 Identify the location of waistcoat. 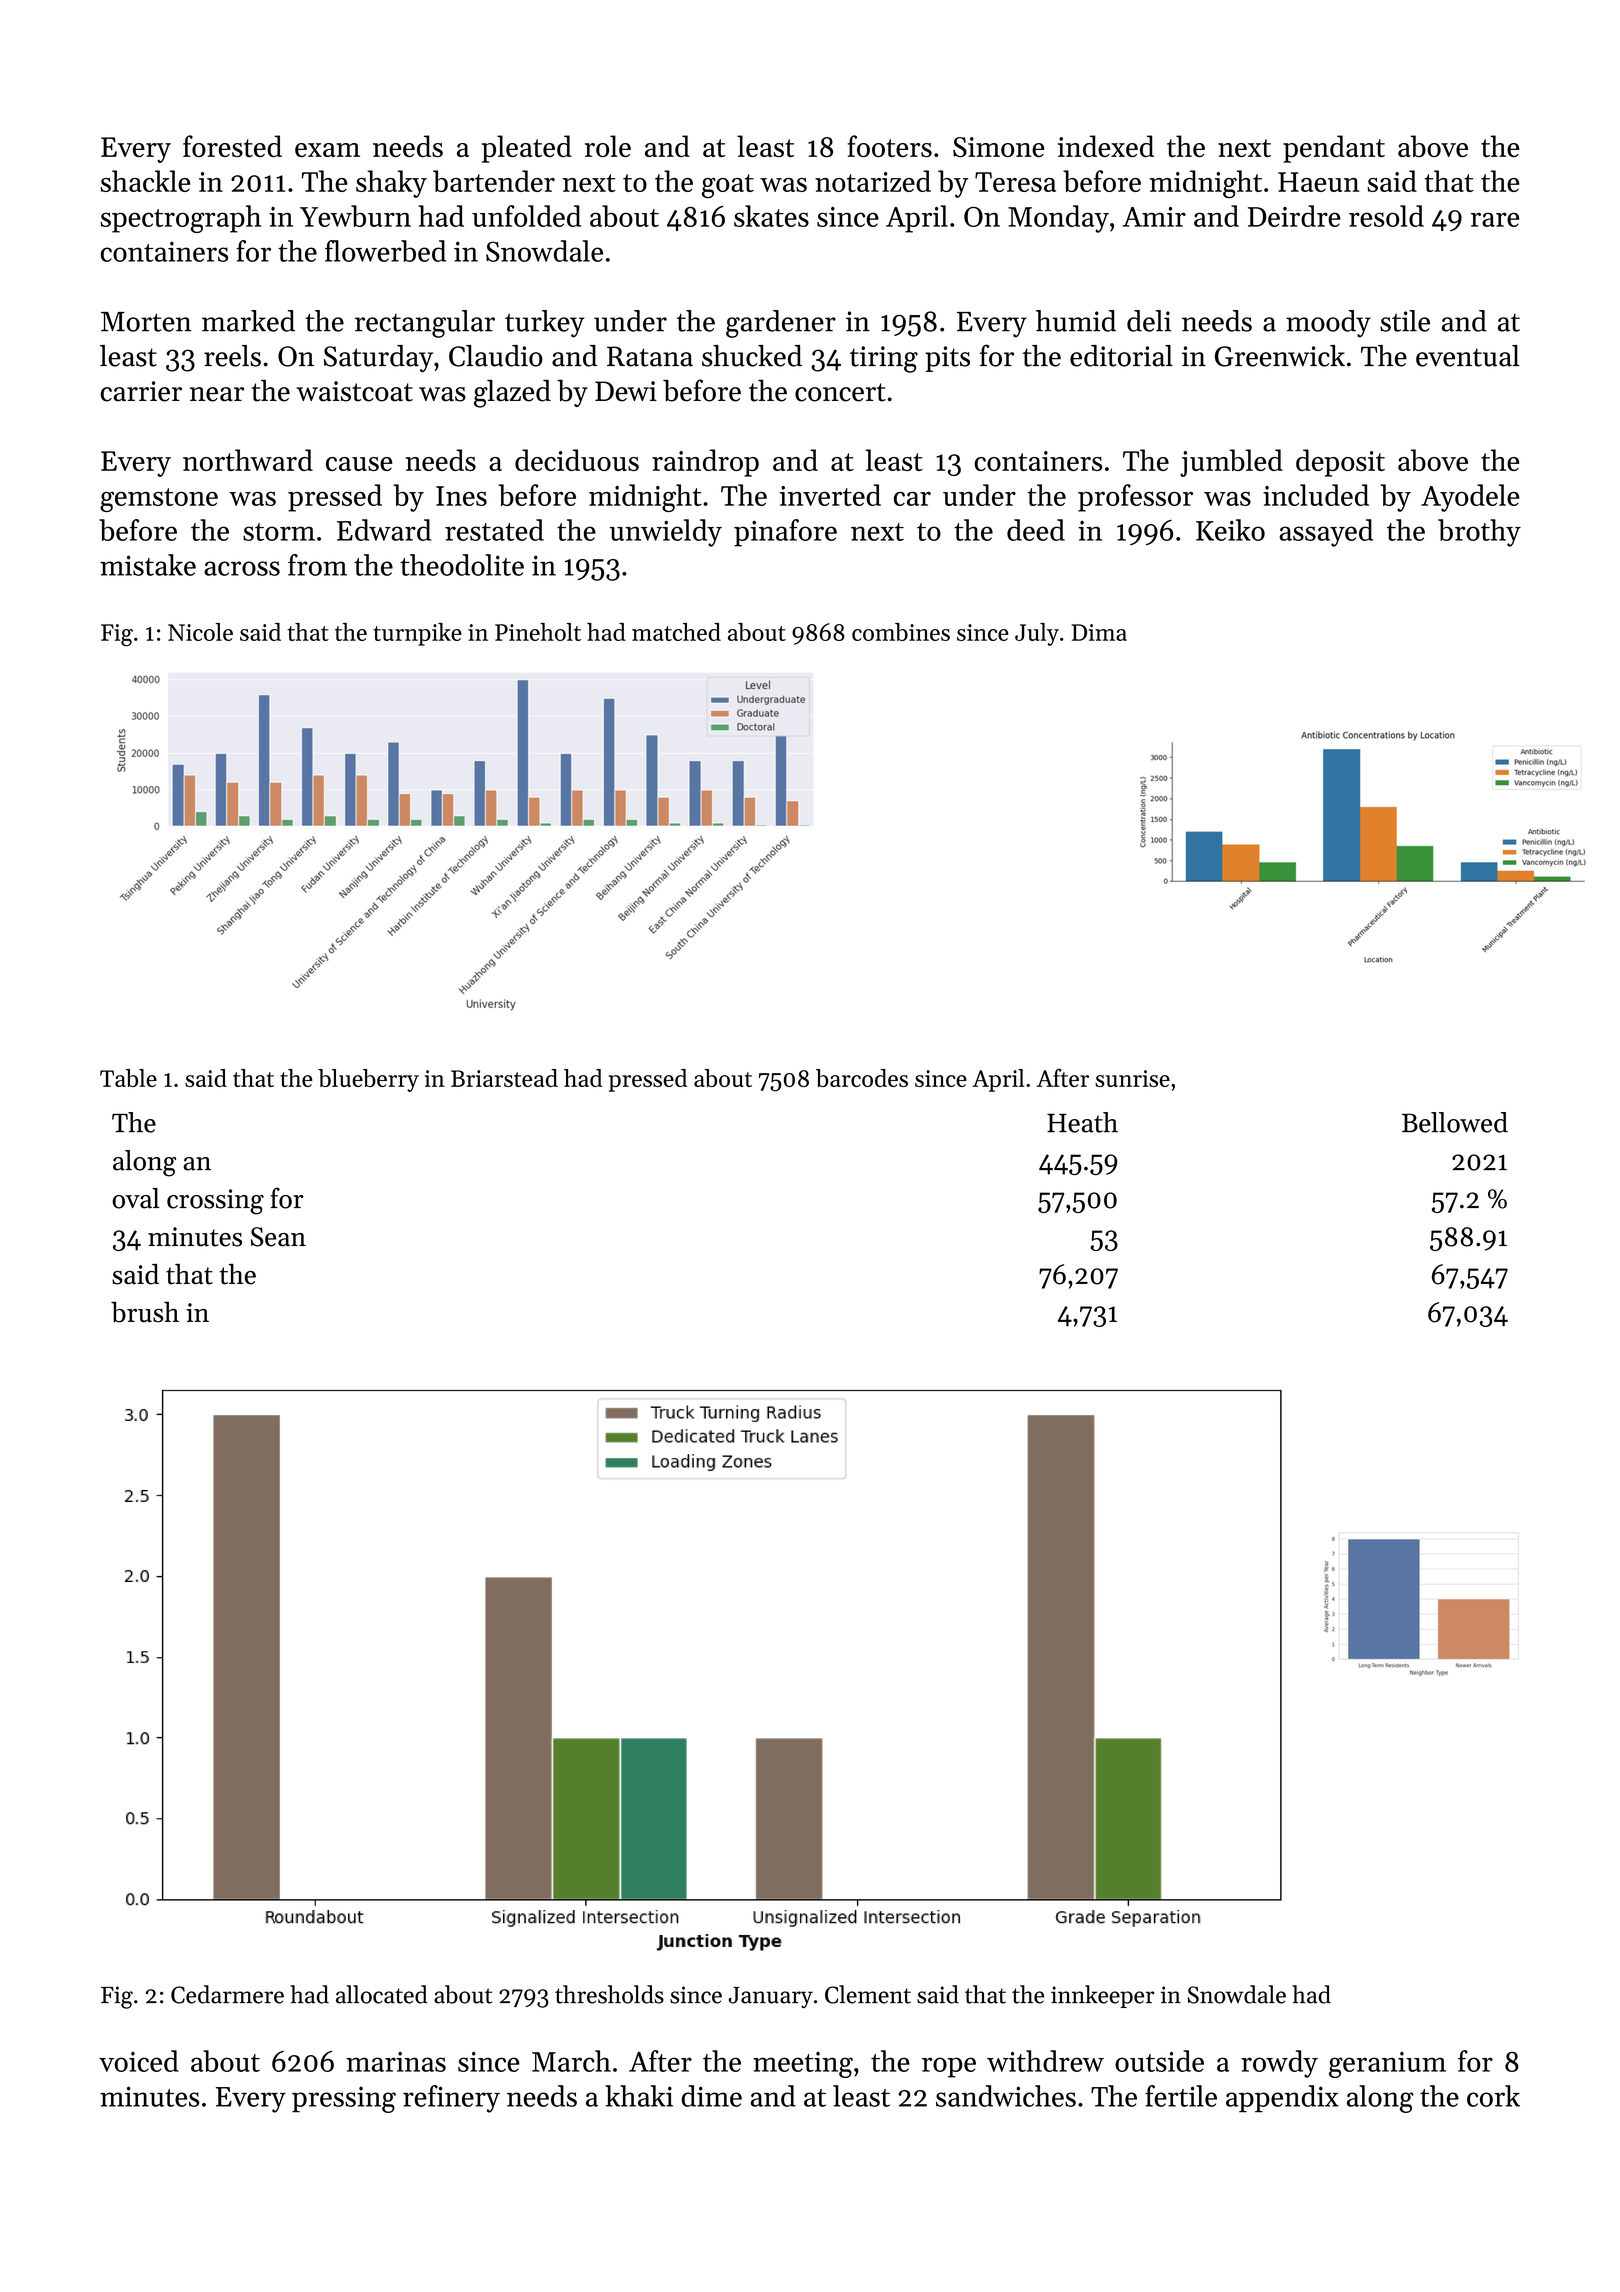
(355, 391).
